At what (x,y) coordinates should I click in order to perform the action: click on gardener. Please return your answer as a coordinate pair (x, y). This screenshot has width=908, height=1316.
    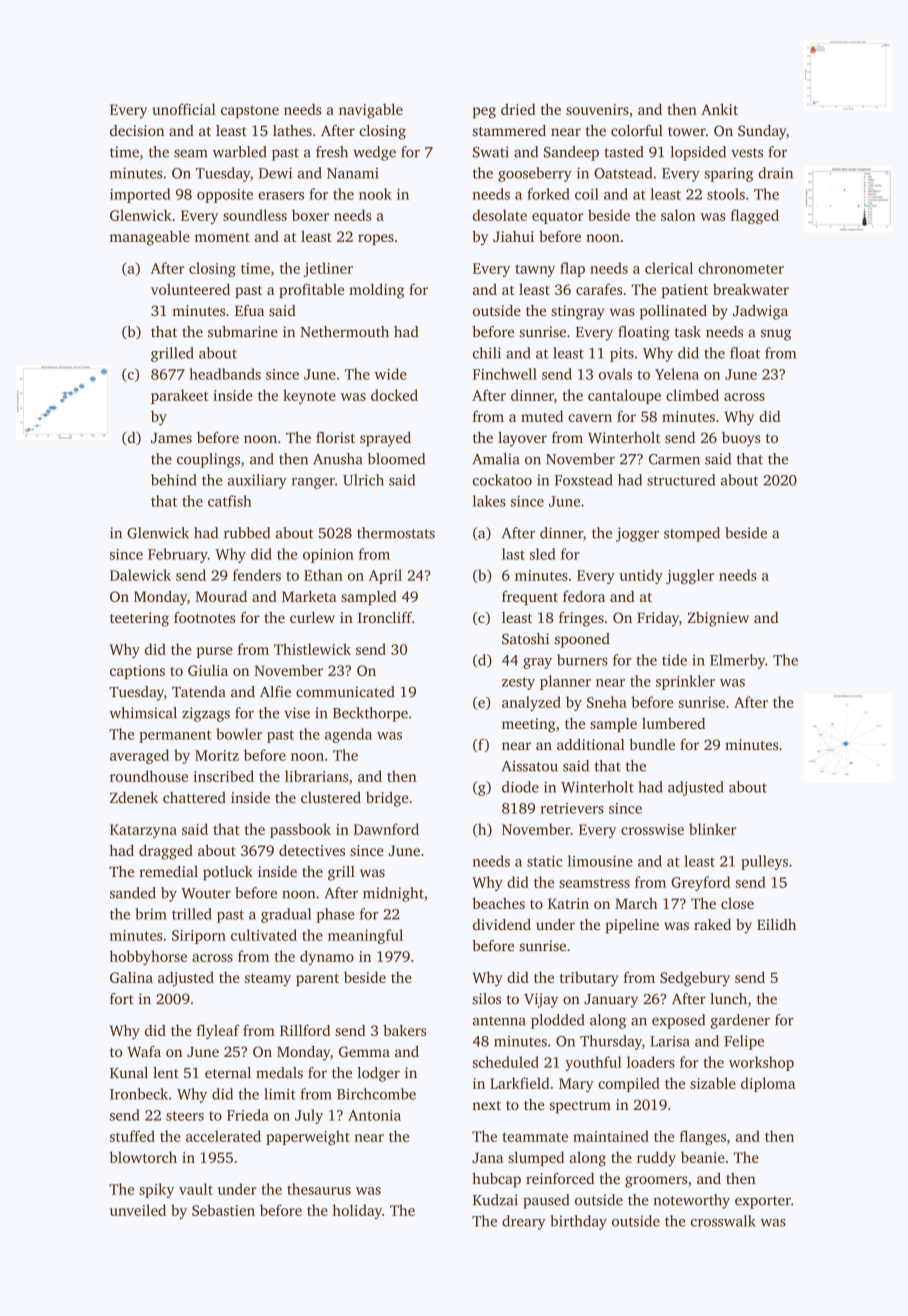
    Looking at the image, I should click on (740, 1021).
